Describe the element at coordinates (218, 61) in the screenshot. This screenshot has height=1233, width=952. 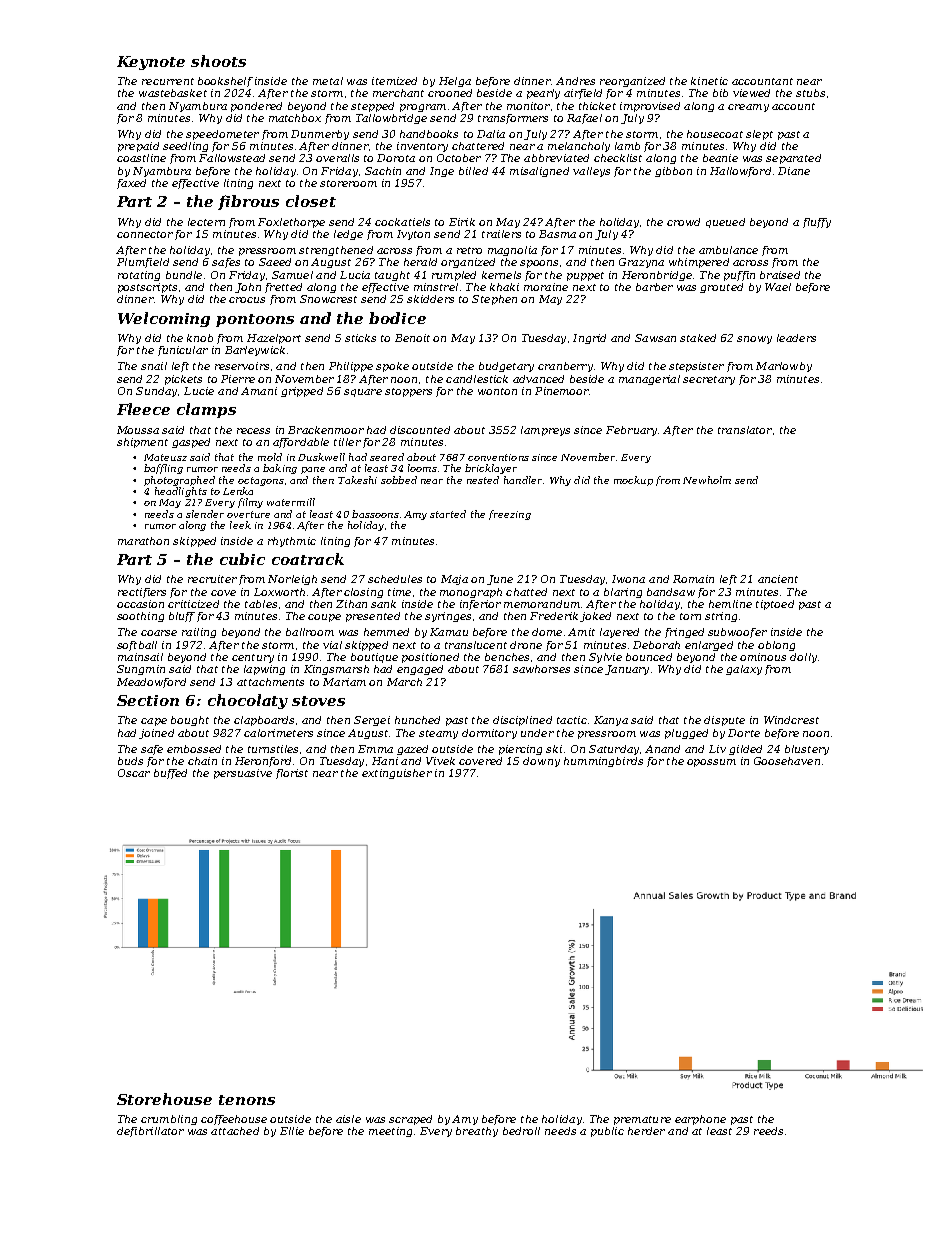
I see `shoots` at that location.
